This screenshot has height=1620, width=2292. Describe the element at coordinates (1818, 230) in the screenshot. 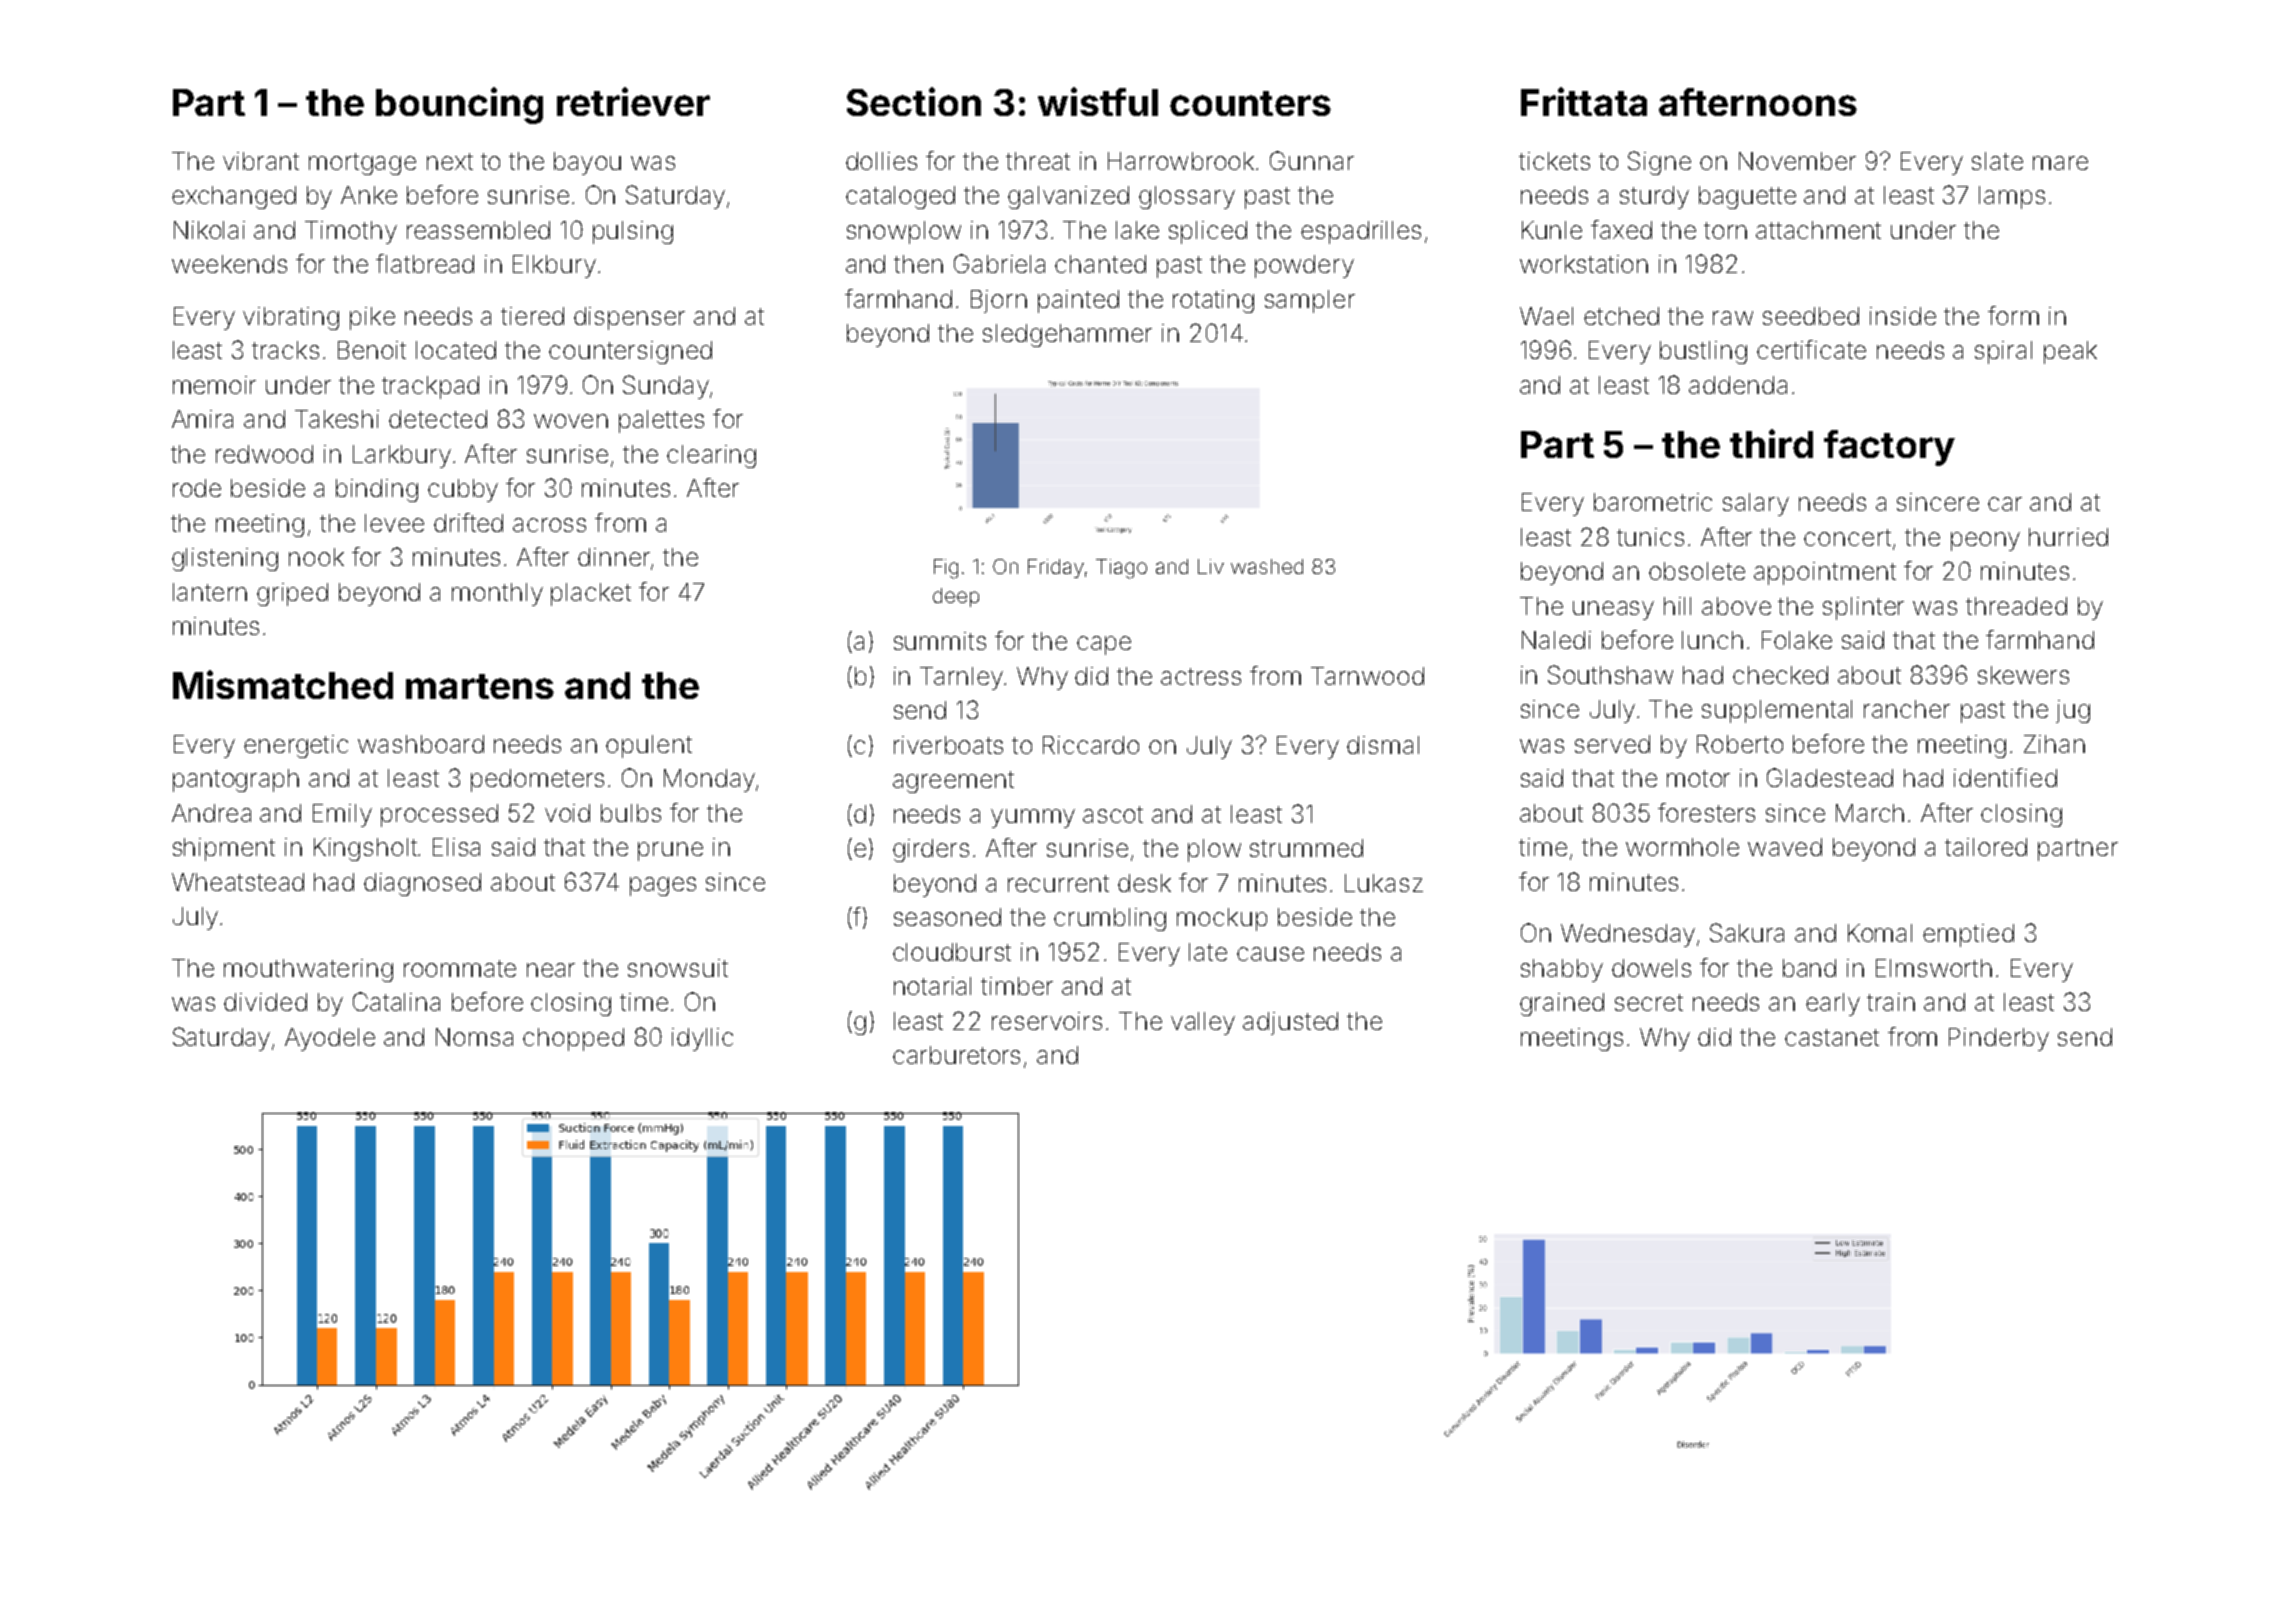

I see `attachment` at that location.
